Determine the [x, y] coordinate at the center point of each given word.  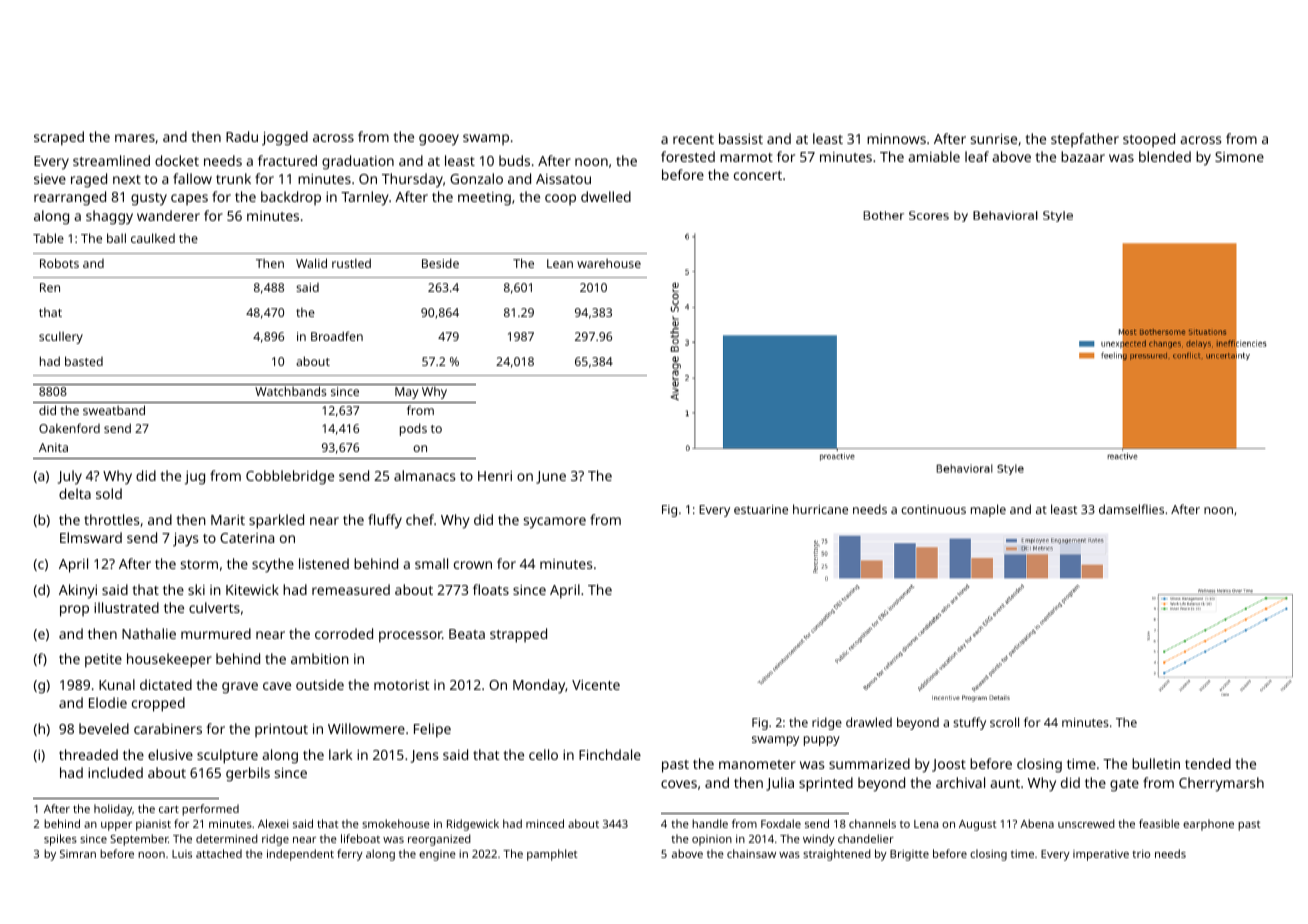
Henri [495, 476]
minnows [896, 139]
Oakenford [69, 428]
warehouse [609, 263]
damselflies [1131, 509]
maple [988, 510]
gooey [439, 140]
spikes [60, 840]
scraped [59, 138]
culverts [214, 607]
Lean [560, 263]
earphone [1208, 825]
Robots [59, 263]
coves [679, 784]
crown [473, 565]
